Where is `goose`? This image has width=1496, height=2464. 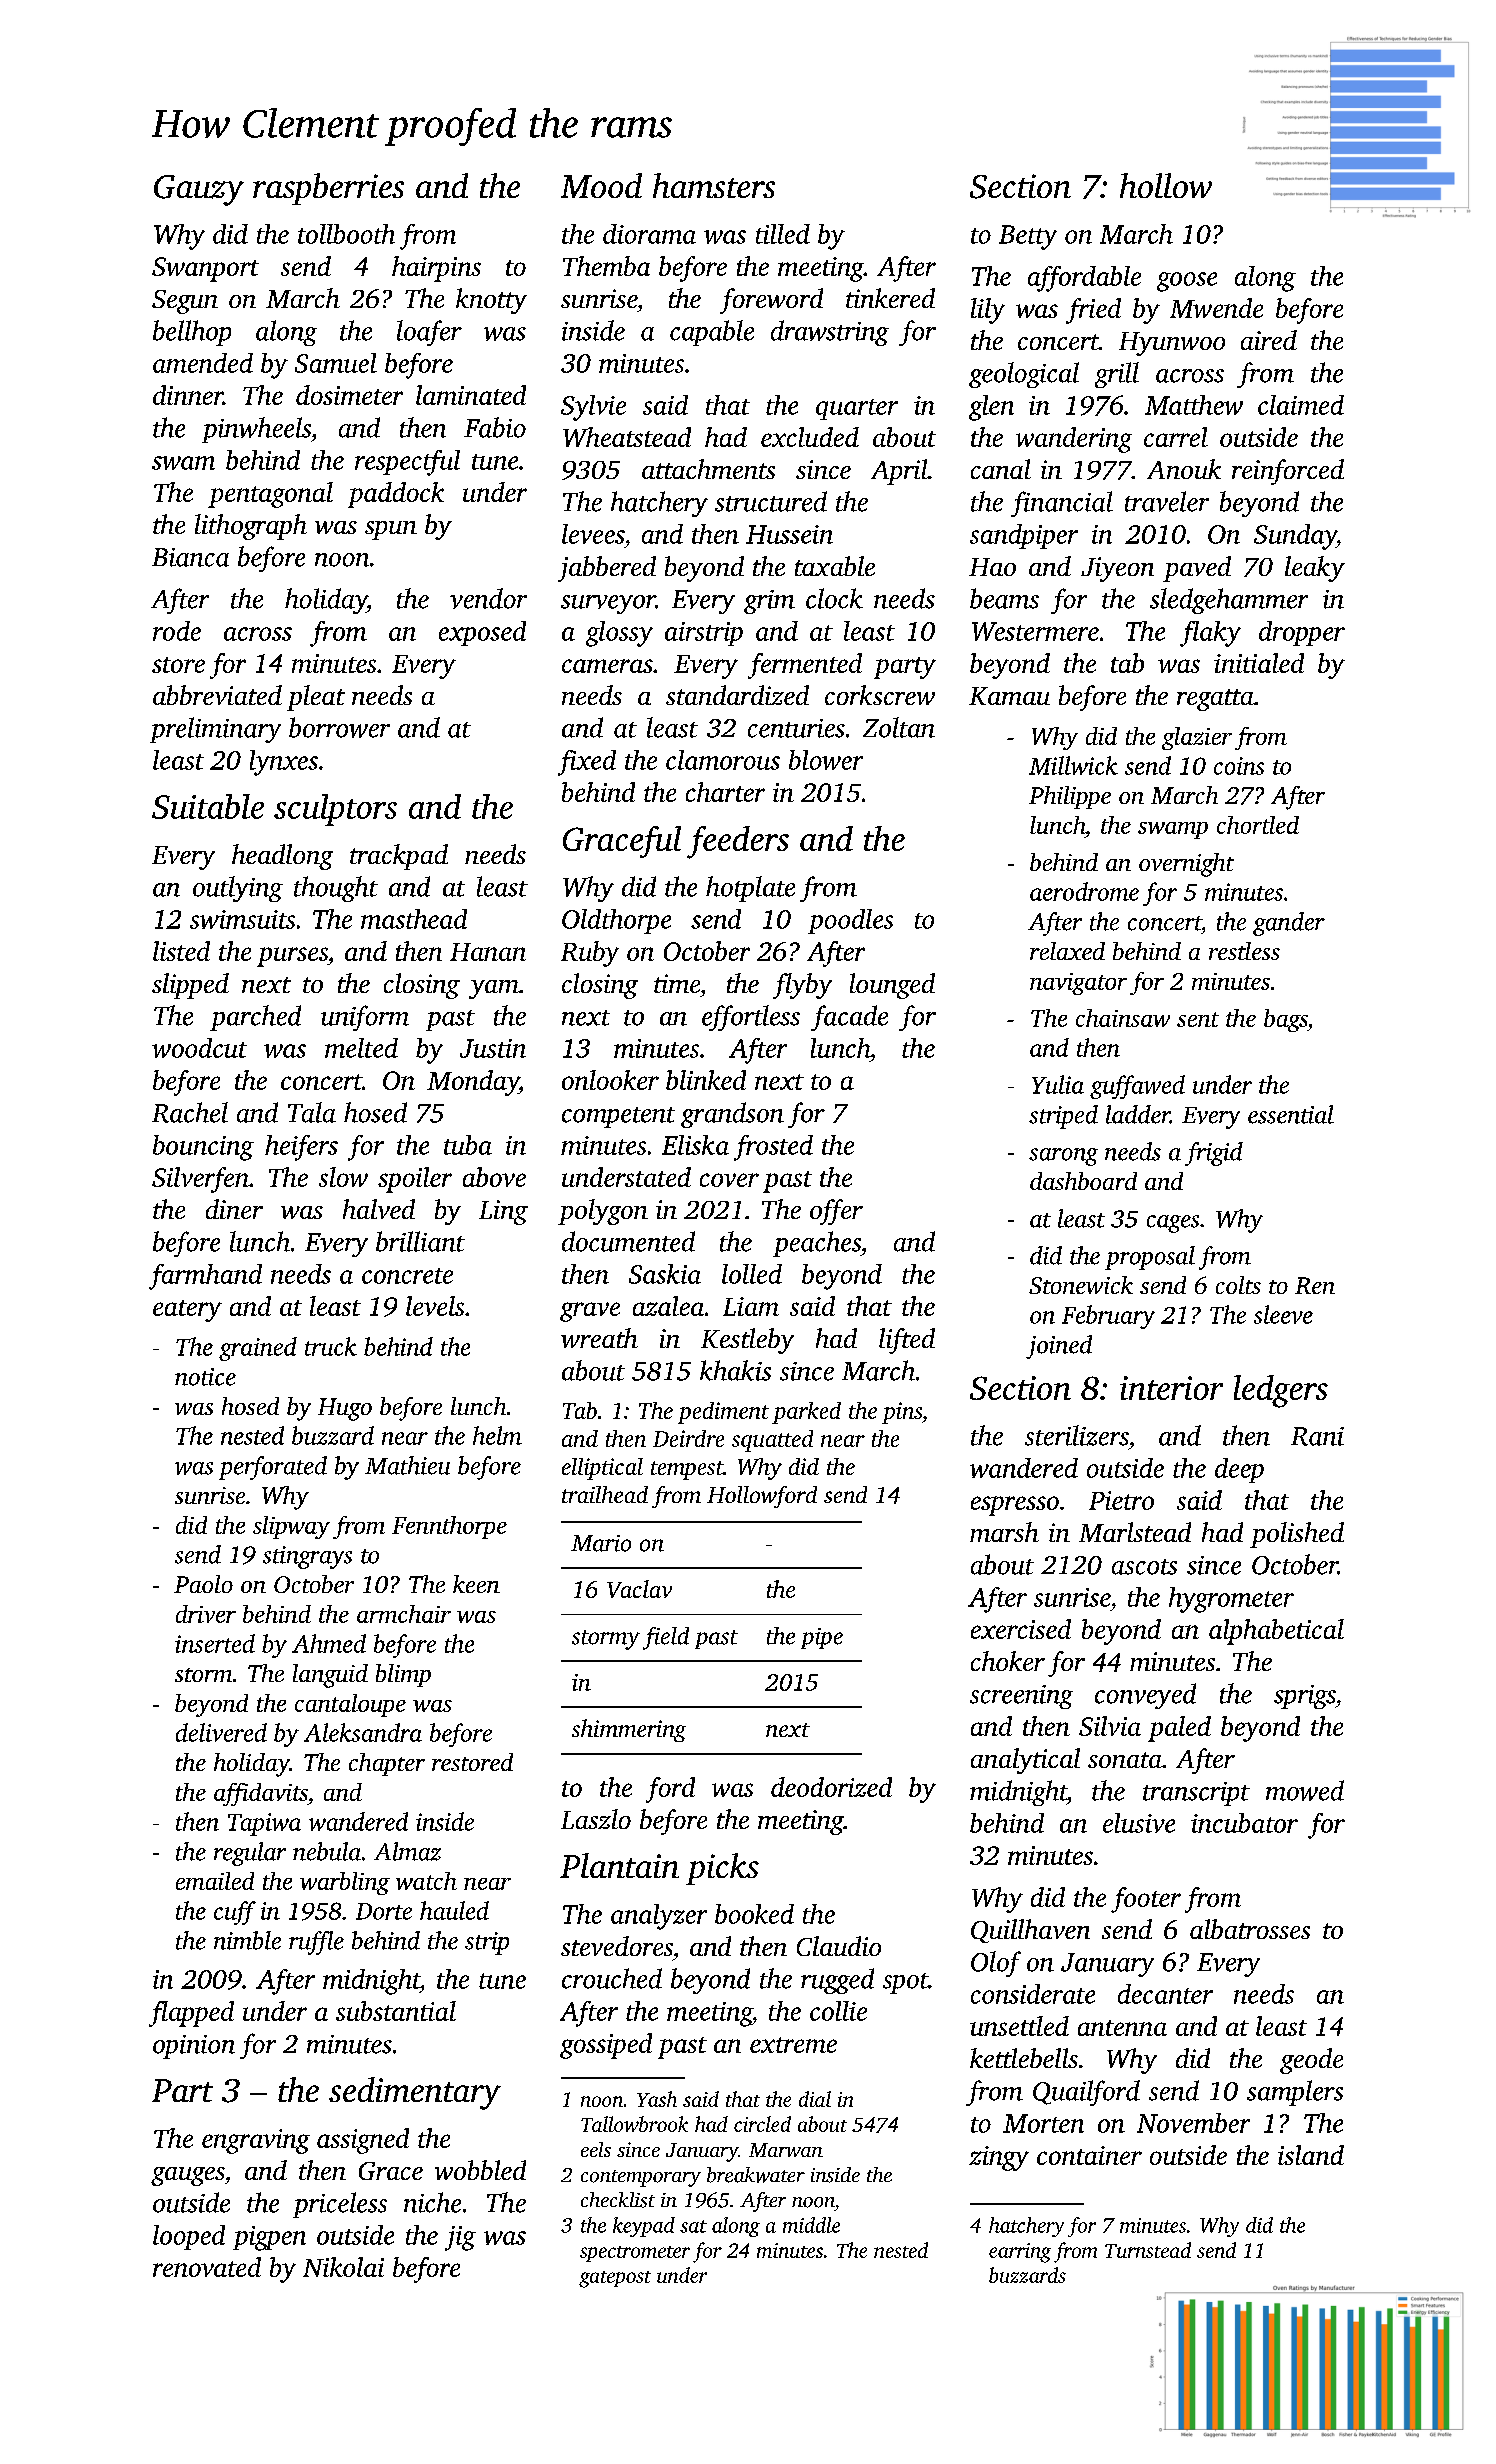 goose is located at coordinates (1187, 282).
